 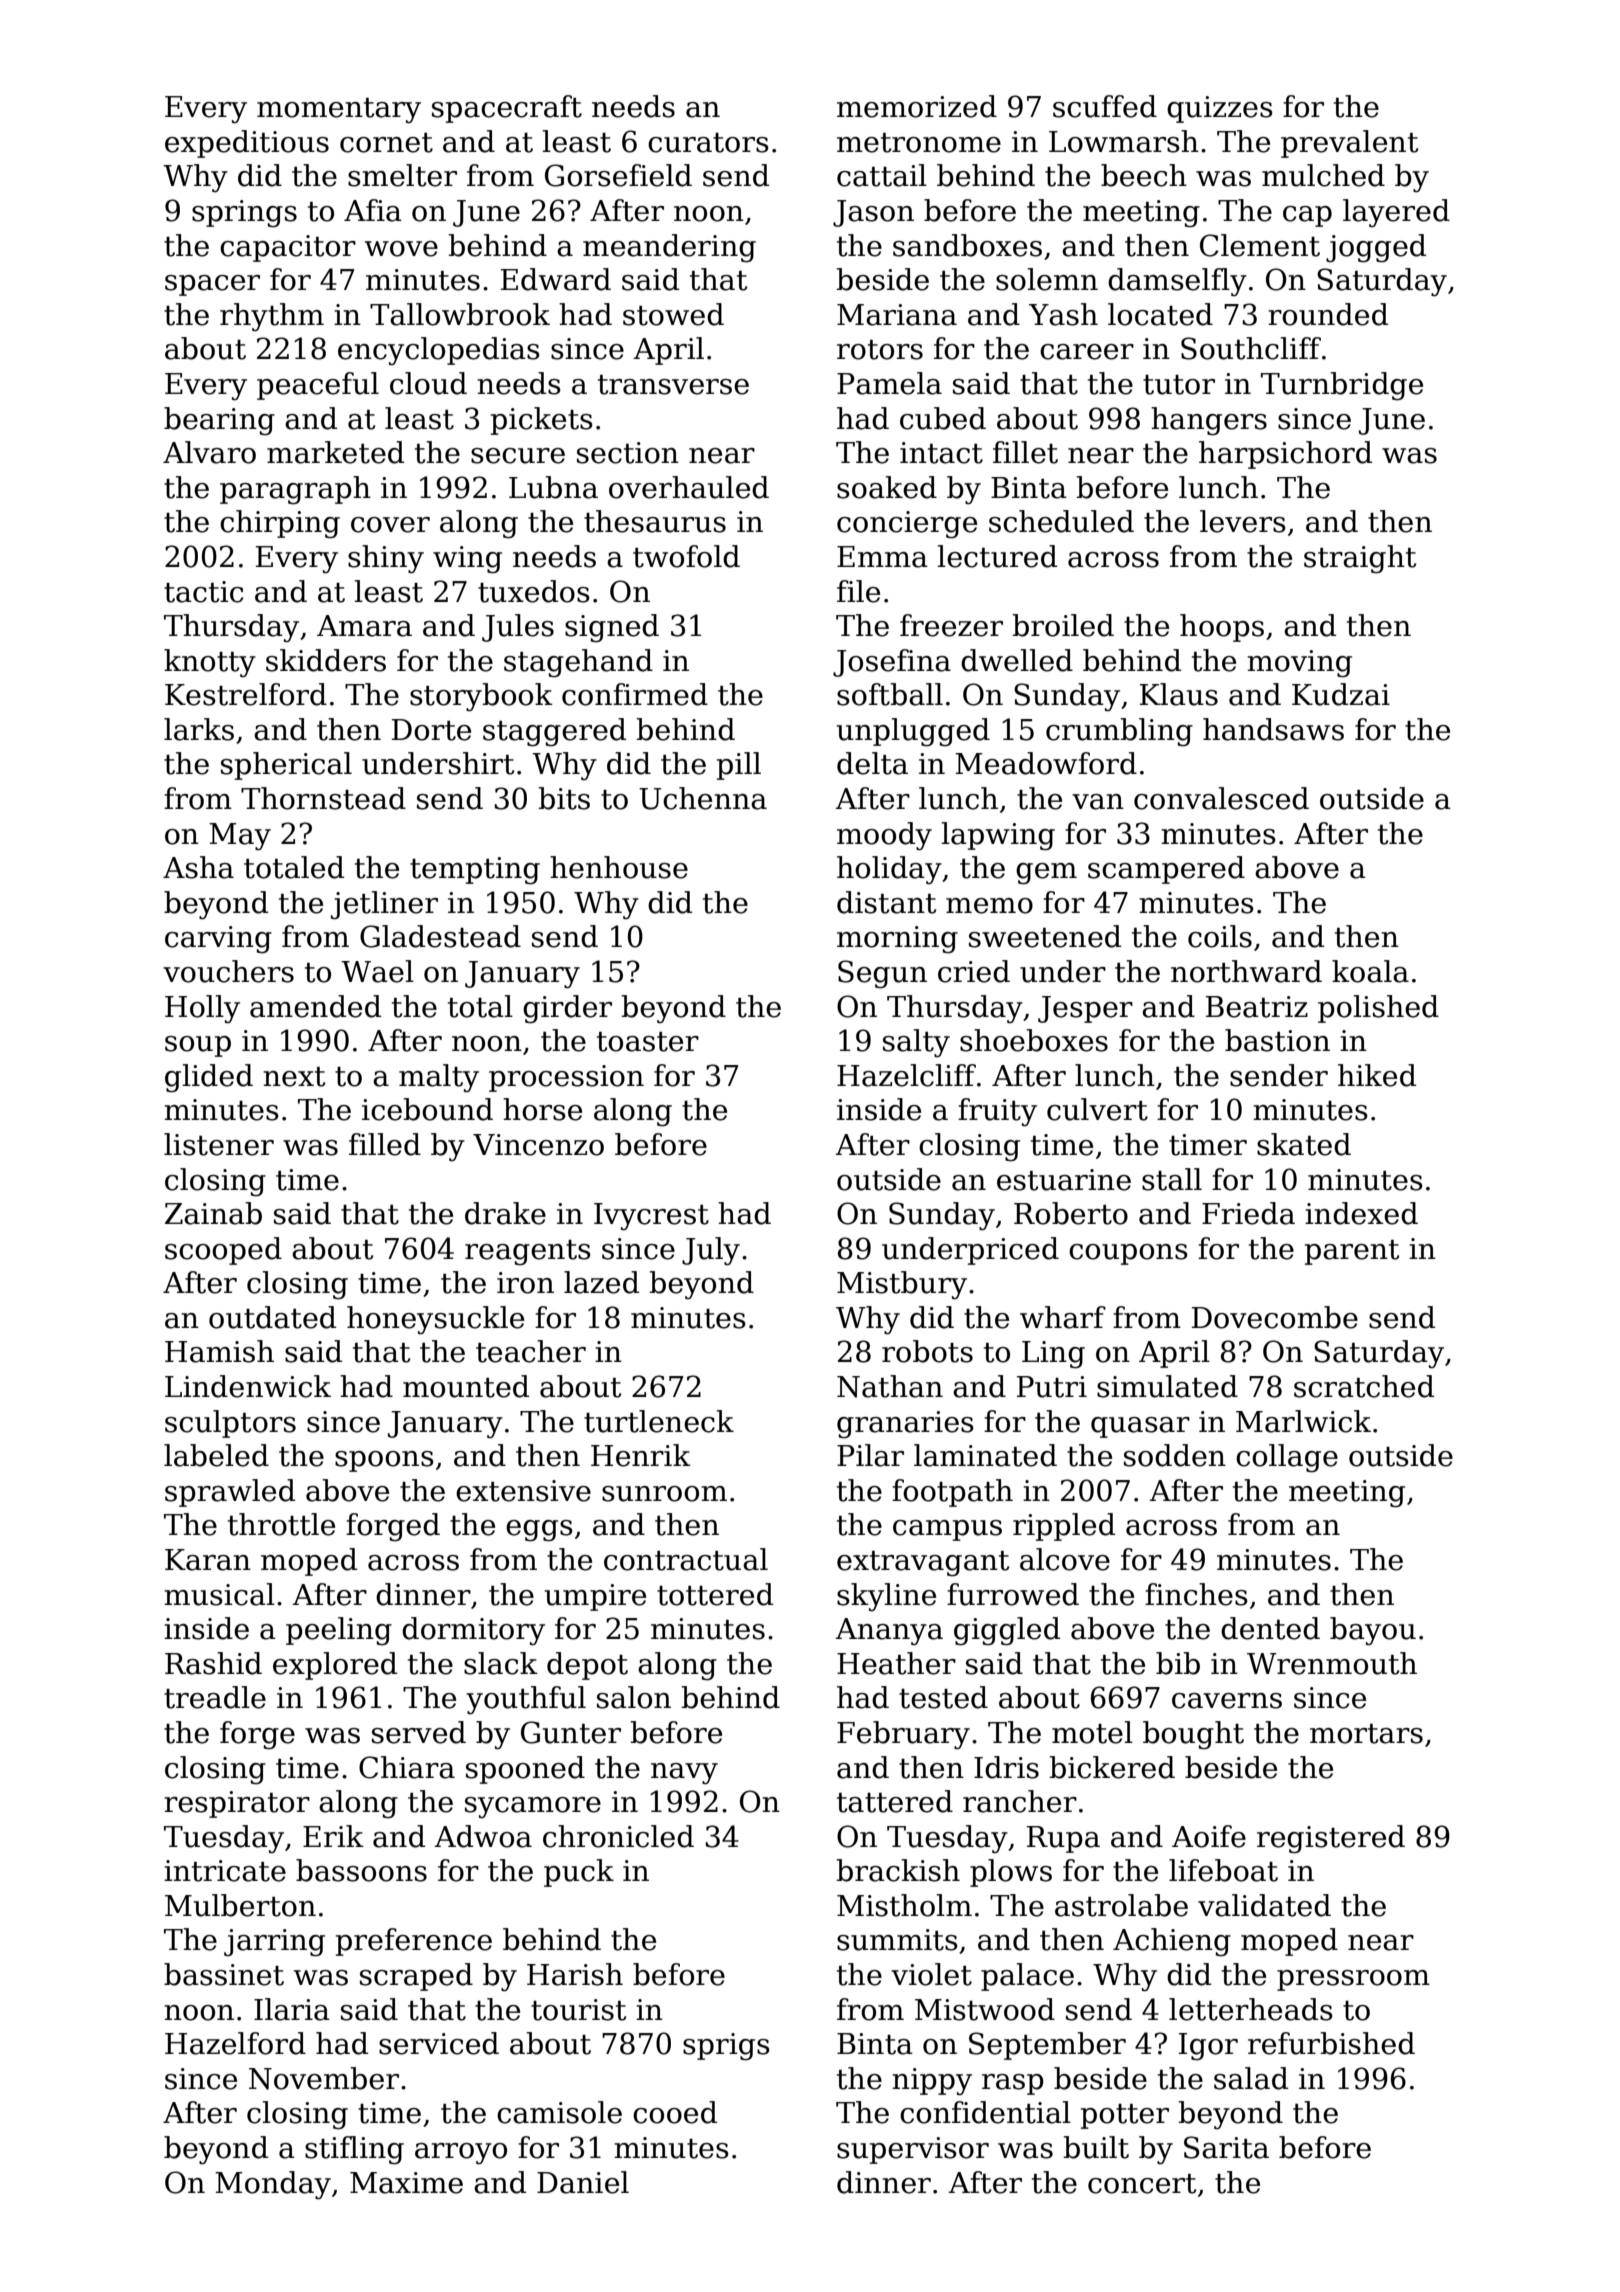 What do you see at coordinates (199, 729) in the screenshot?
I see `larks` at bounding box center [199, 729].
